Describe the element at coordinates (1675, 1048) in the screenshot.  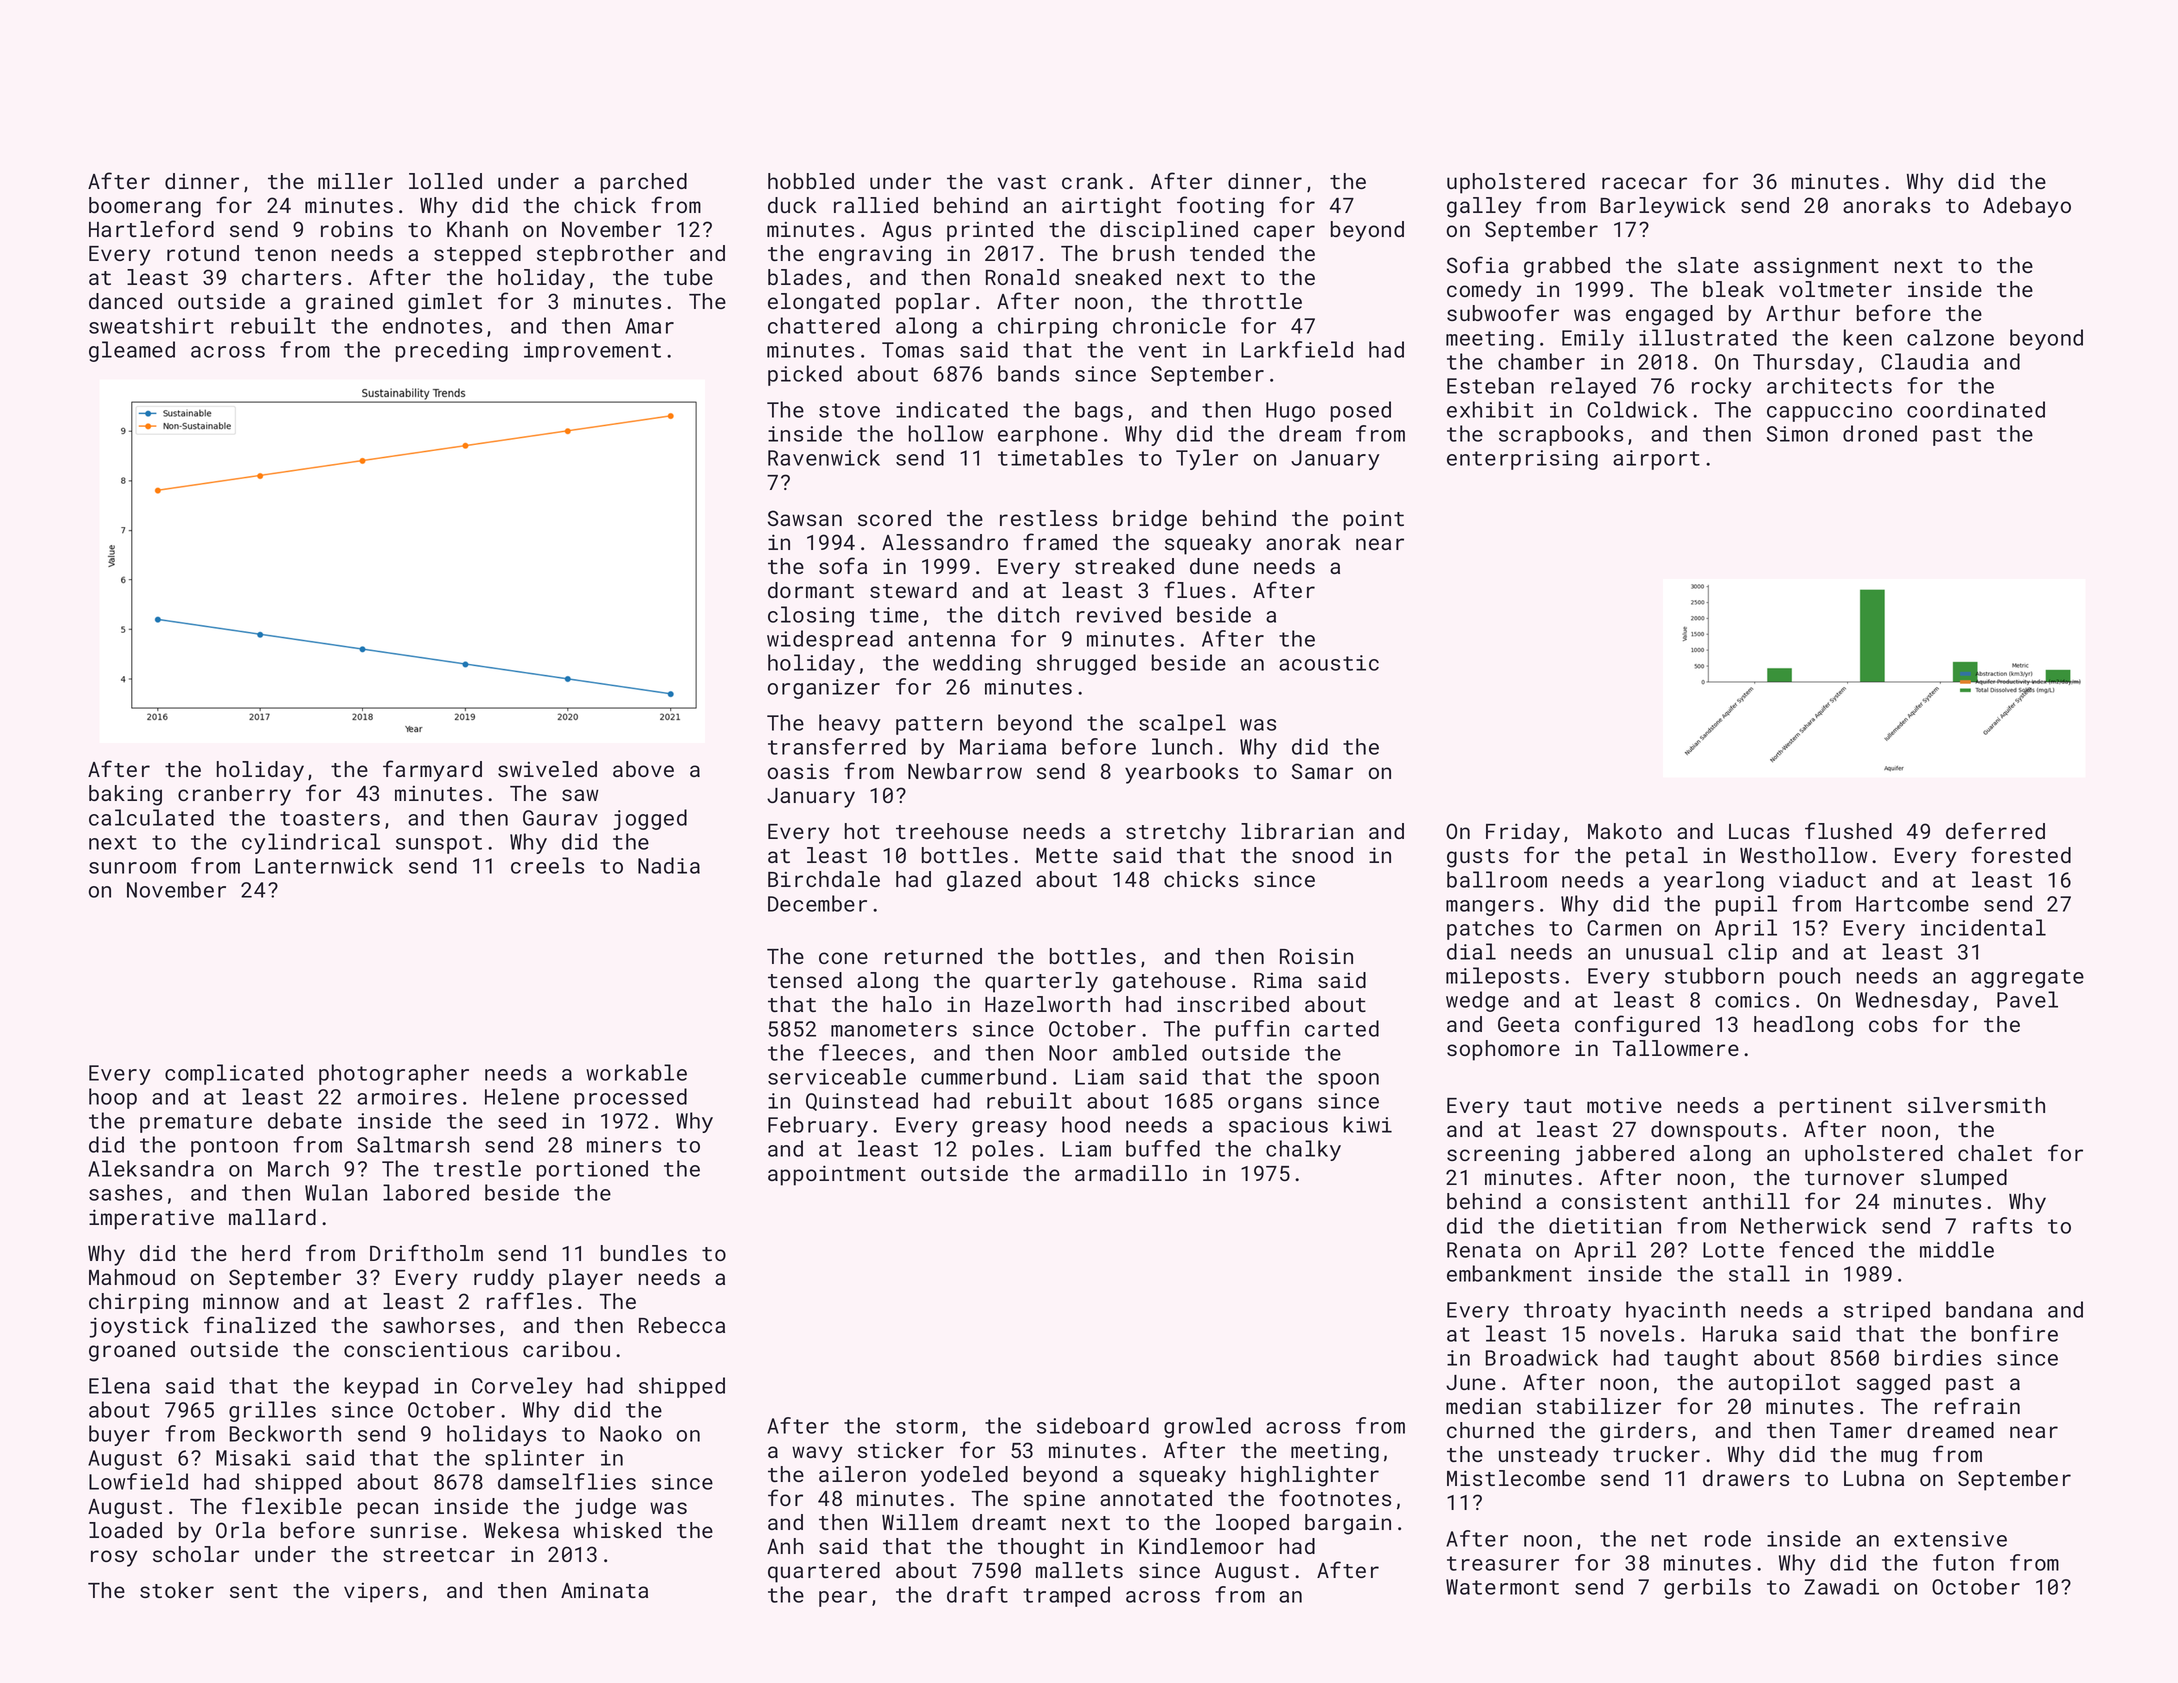
I see `Tallowmere` at that location.
